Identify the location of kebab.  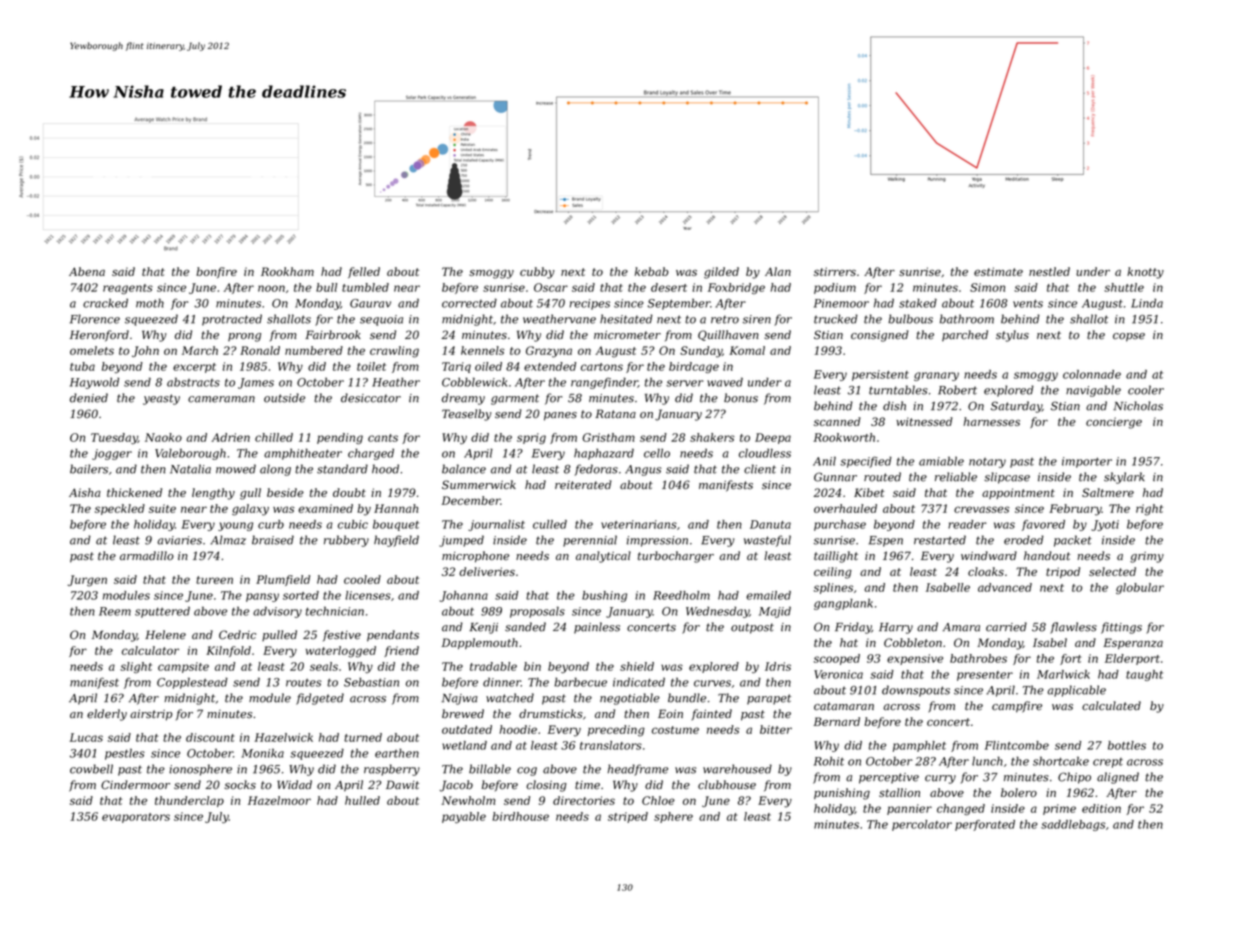
(652, 271).
